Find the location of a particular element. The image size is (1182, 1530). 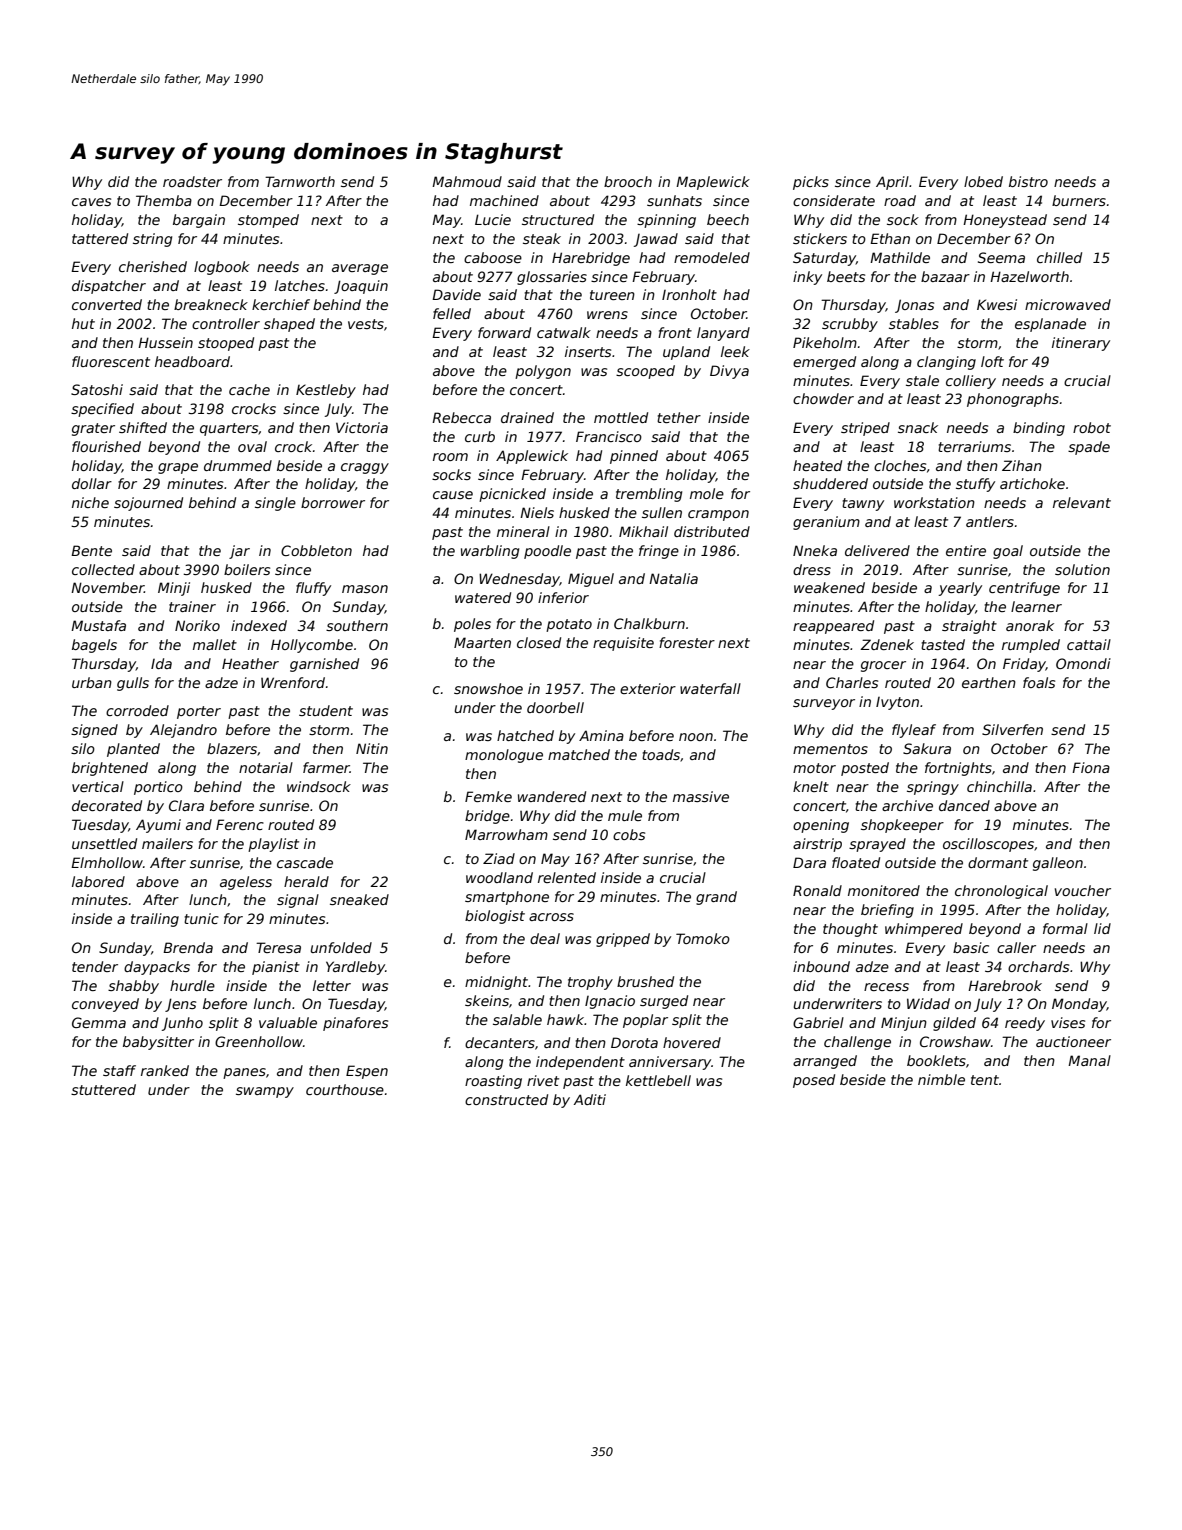

stomped is located at coordinates (268, 221).
